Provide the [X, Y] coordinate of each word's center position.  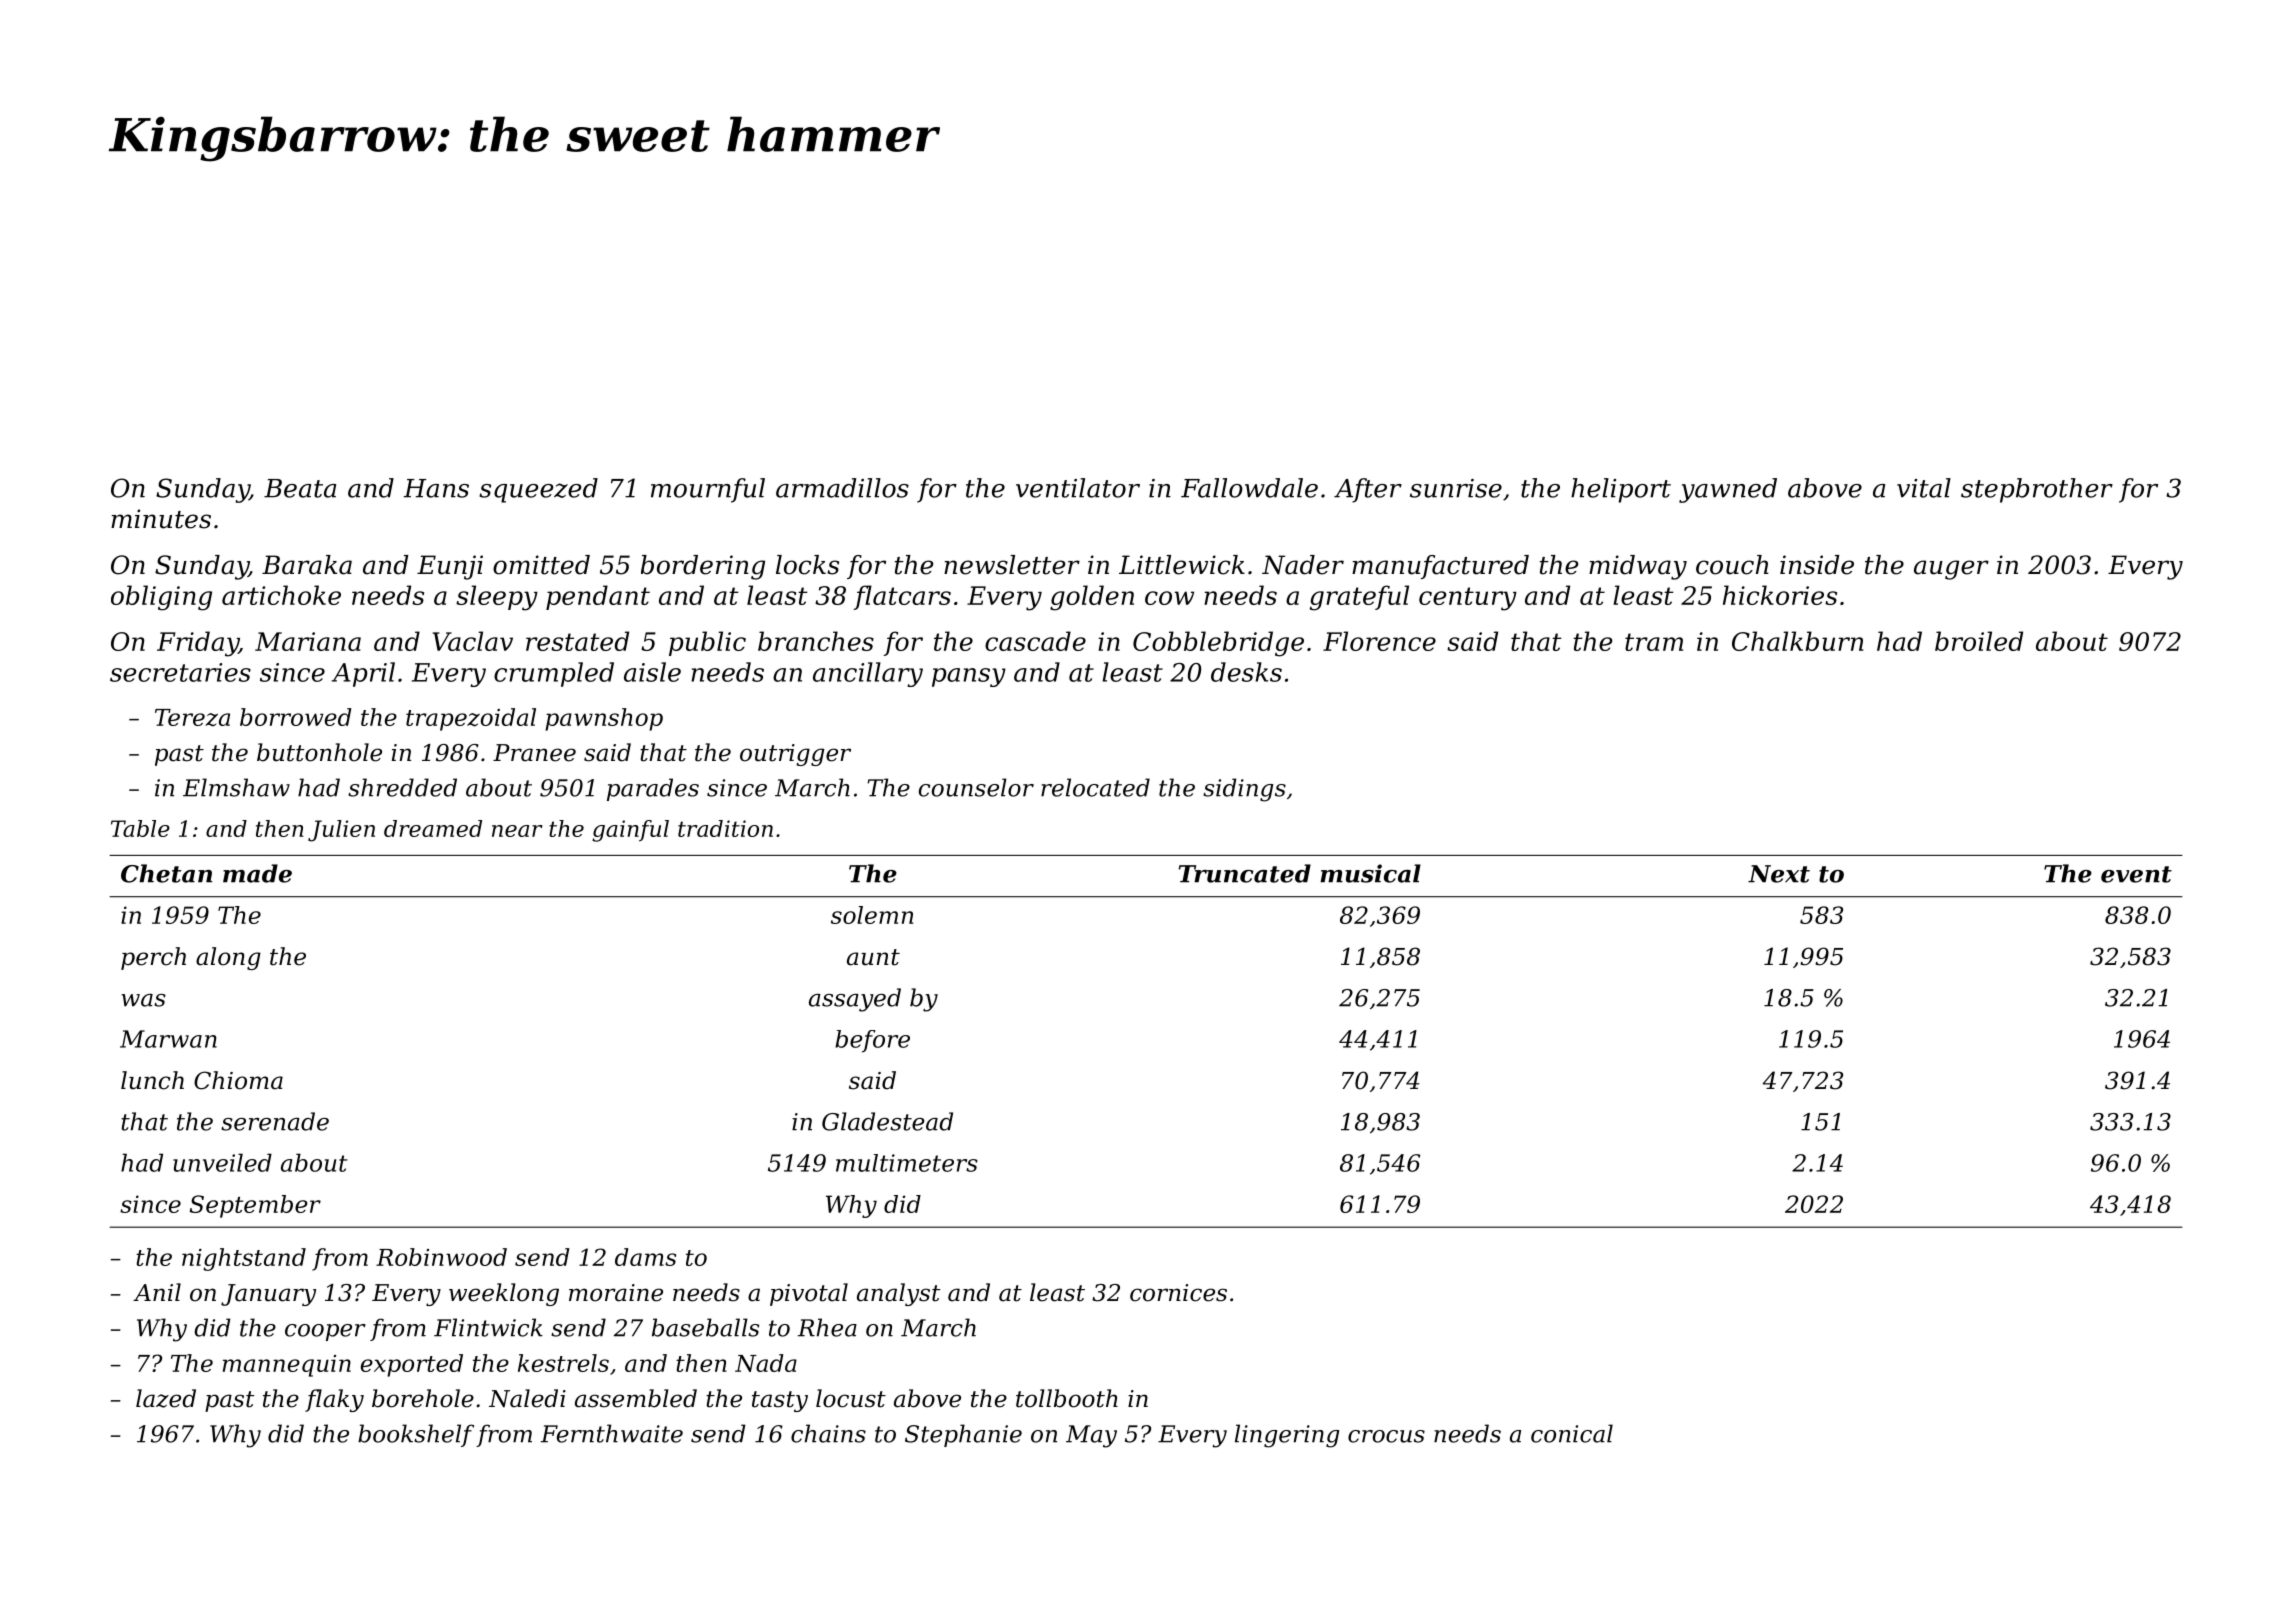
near [517, 831]
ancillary [868, 674]
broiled [1979, 641]
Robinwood [441, 1257]
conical [1572, 1433]
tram [1654, 642]
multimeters [907, 1163]
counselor [976, 787]
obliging [161, 598]
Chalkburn [1797, 641]
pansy [969, 677]
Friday [198, 644]
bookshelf [416, 1435]
